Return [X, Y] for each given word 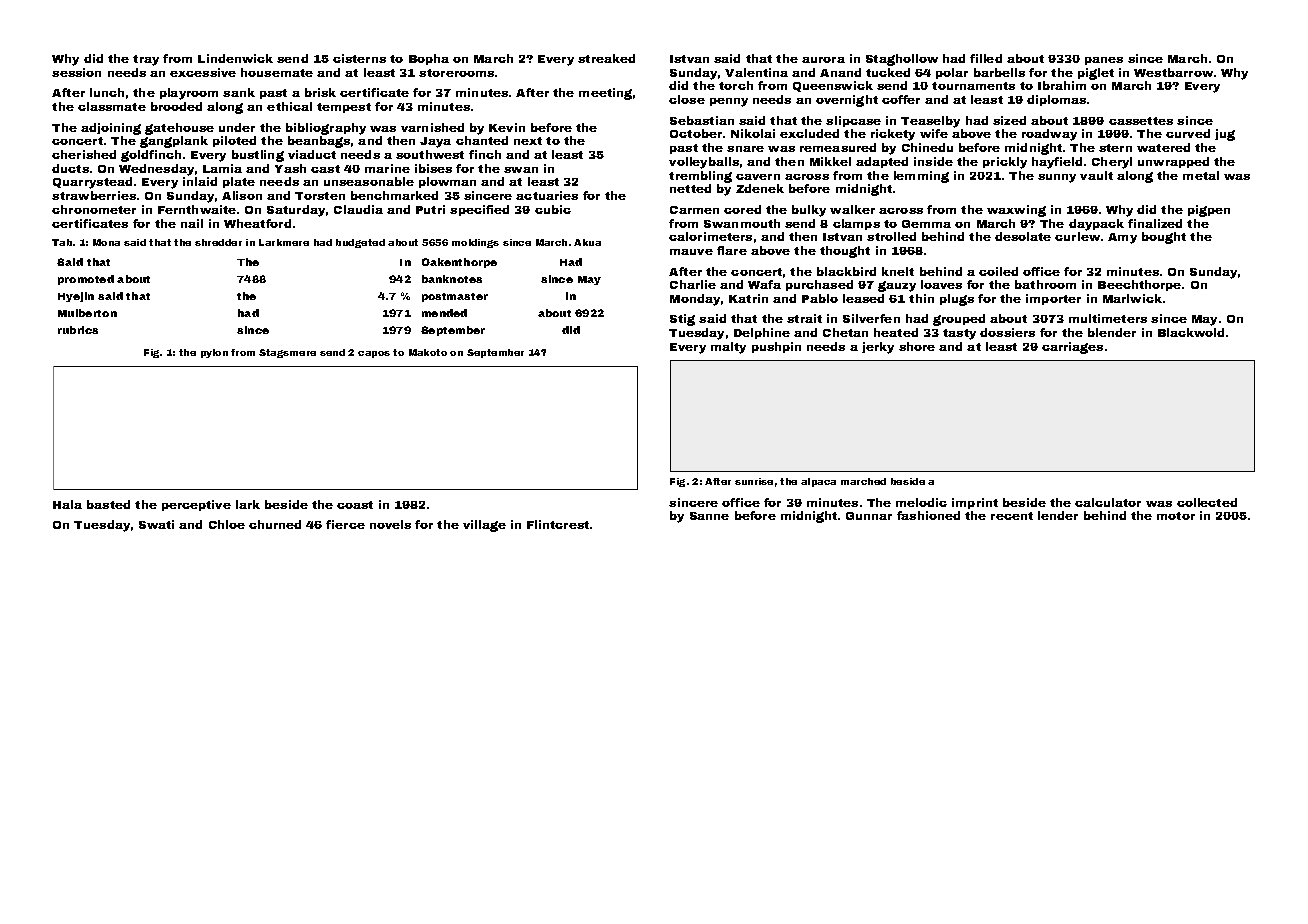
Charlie [693, 284]
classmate [112, 106]
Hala [67, 504]
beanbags [319, 142]
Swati [156, 524]
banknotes [452, 279]
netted [690, 188]
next [528, 141]
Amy [1122, 238]
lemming [921, 177]
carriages [1072, 348]
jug [1225, 135]
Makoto [428, 352]
